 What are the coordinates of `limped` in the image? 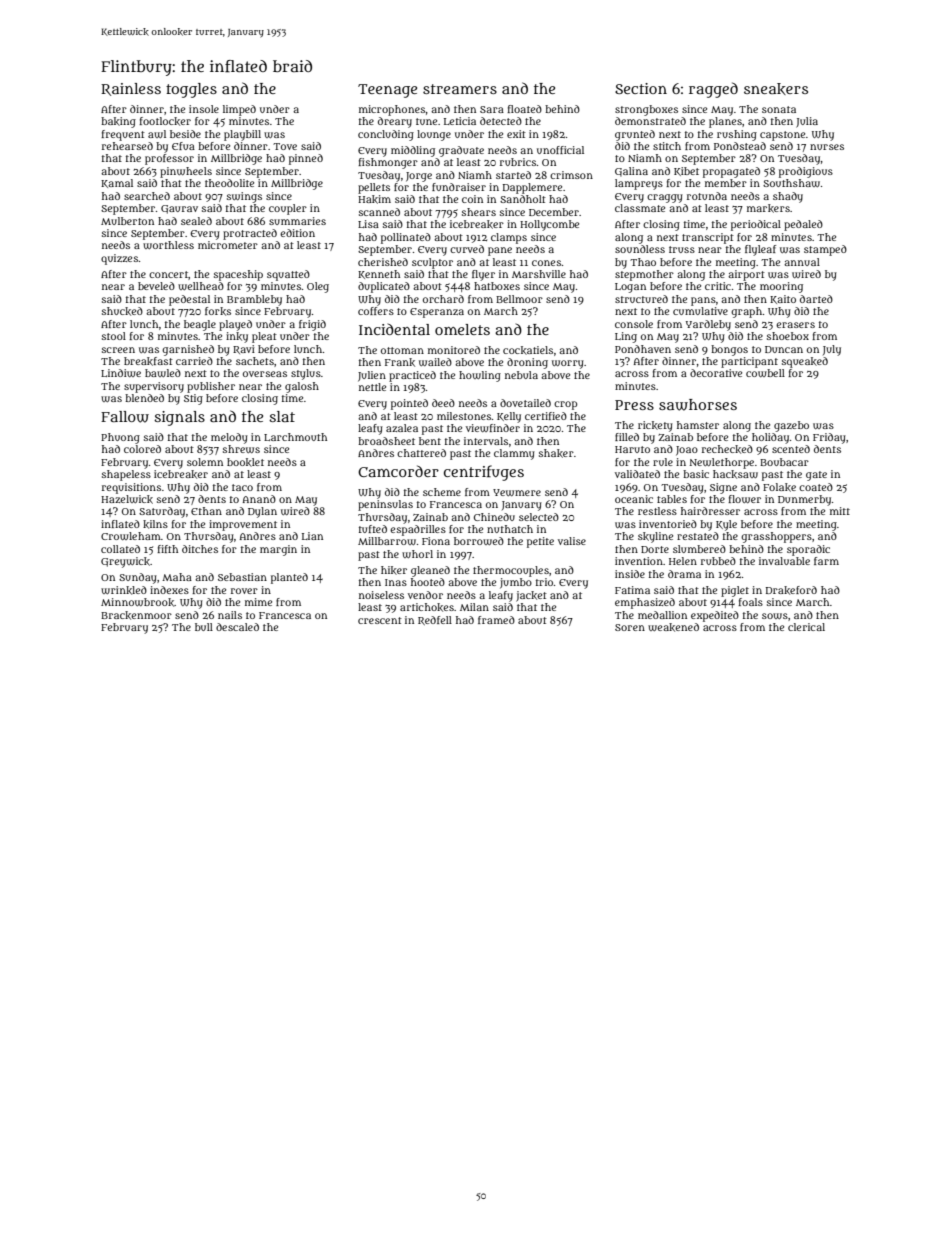 It's located at (239, 110).
